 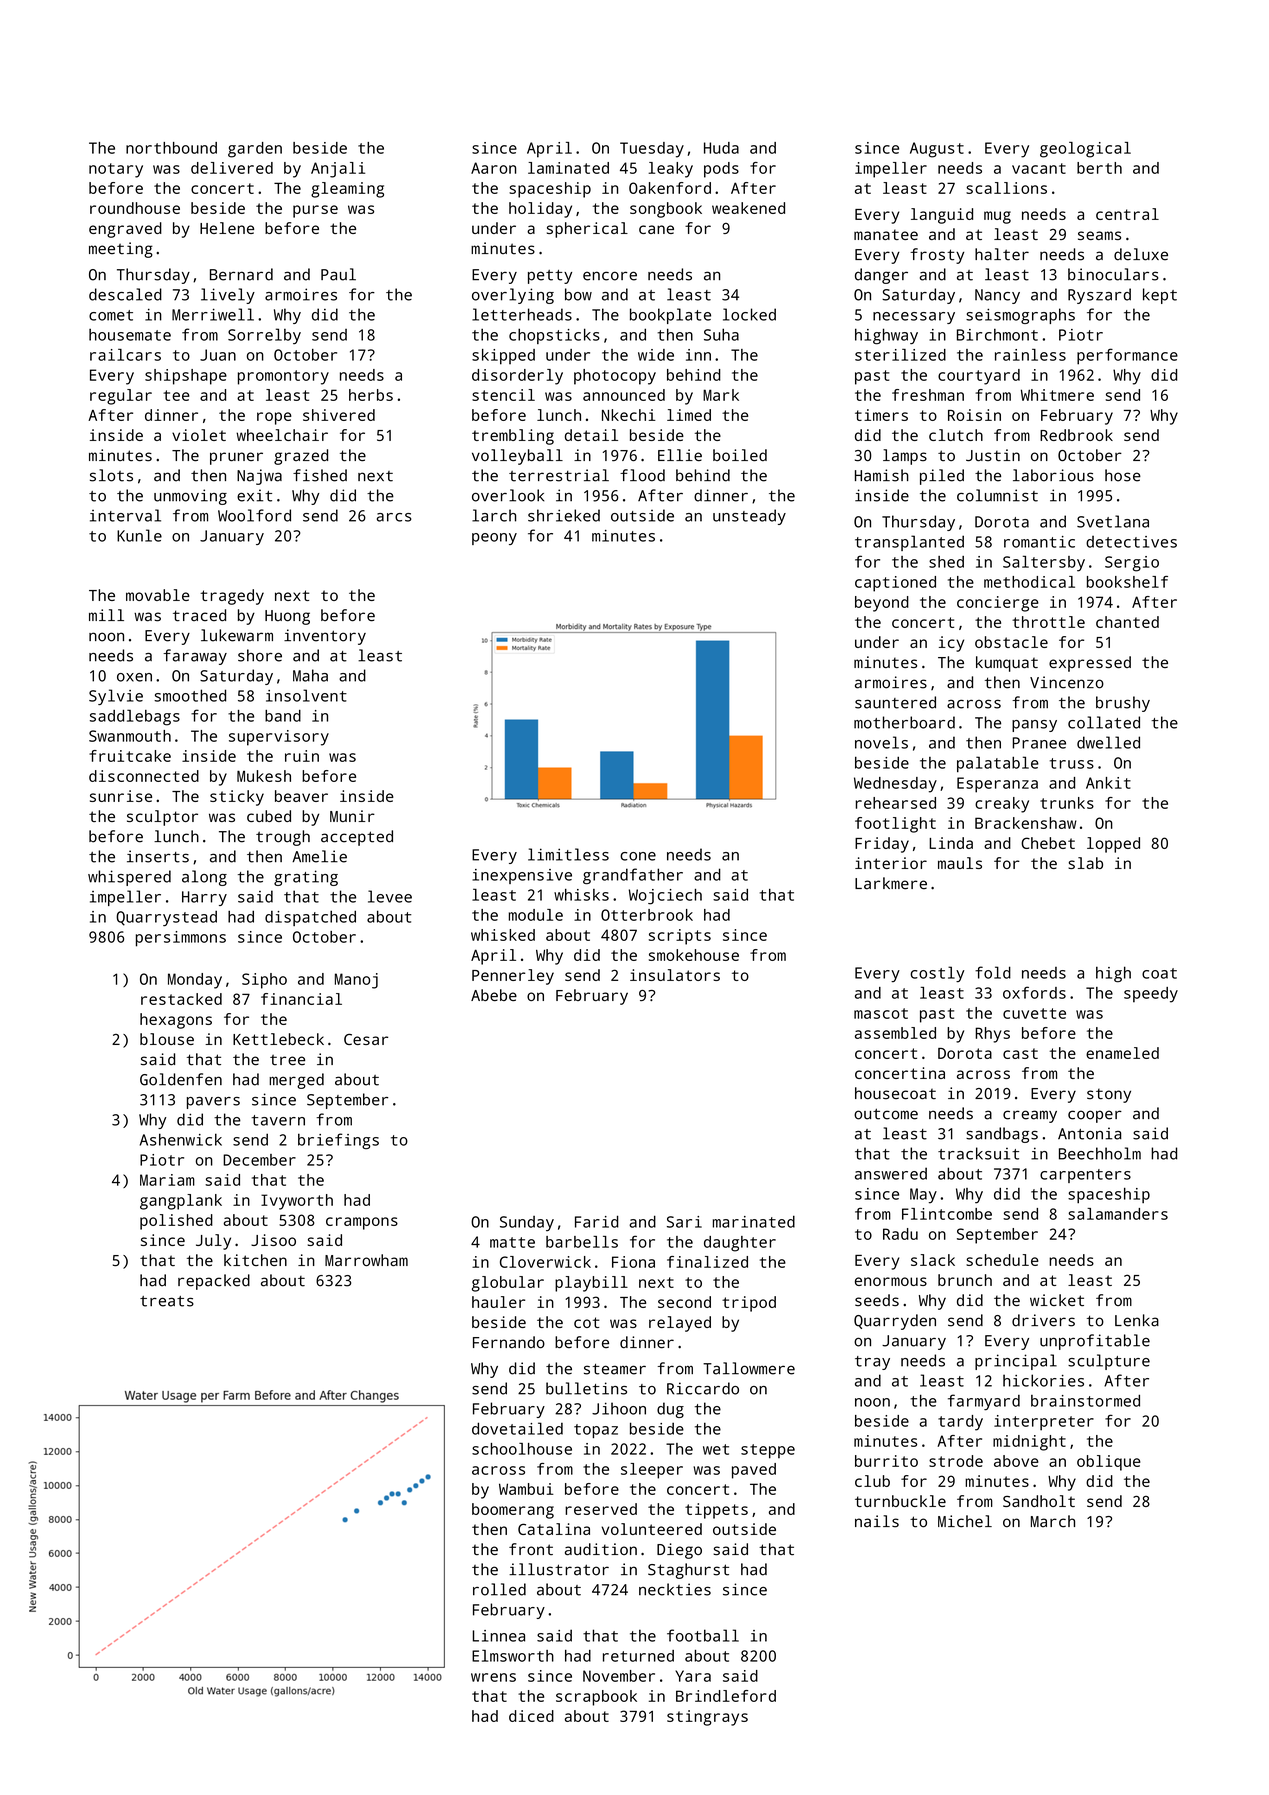 What do you see at coordinates (513, 437) in the page?
I see `trembling` at bounding box center [513, 437].
